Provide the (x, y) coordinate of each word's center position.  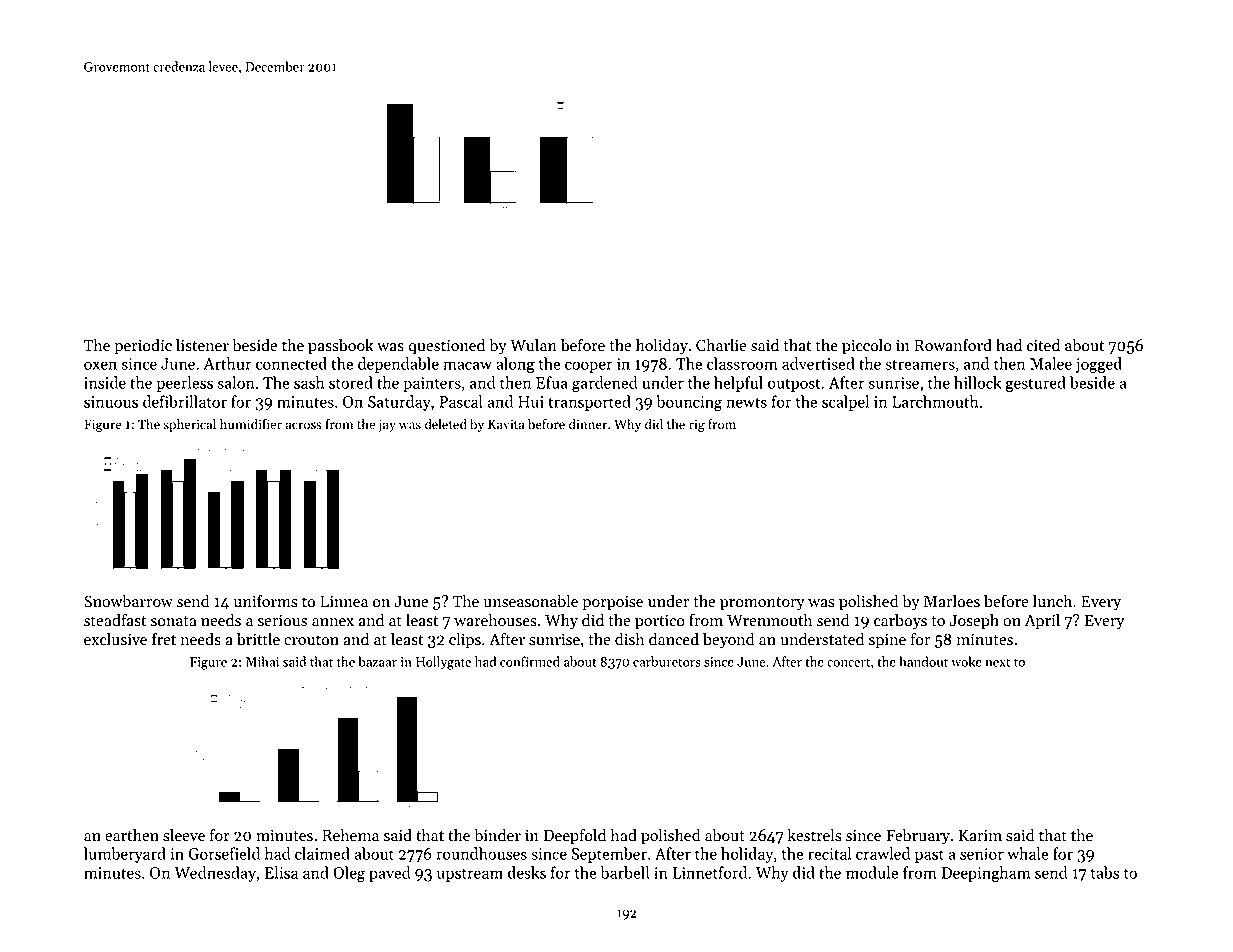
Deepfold (574, 836)
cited (1043, 345)
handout (923, 661)
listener (202, 345)
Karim (980, 835)
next (997, 662)
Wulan (533, 345)
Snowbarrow (128, 601)
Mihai (262, 661)
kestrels (815, 835)
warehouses (495, 620)
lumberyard (125, 855)
